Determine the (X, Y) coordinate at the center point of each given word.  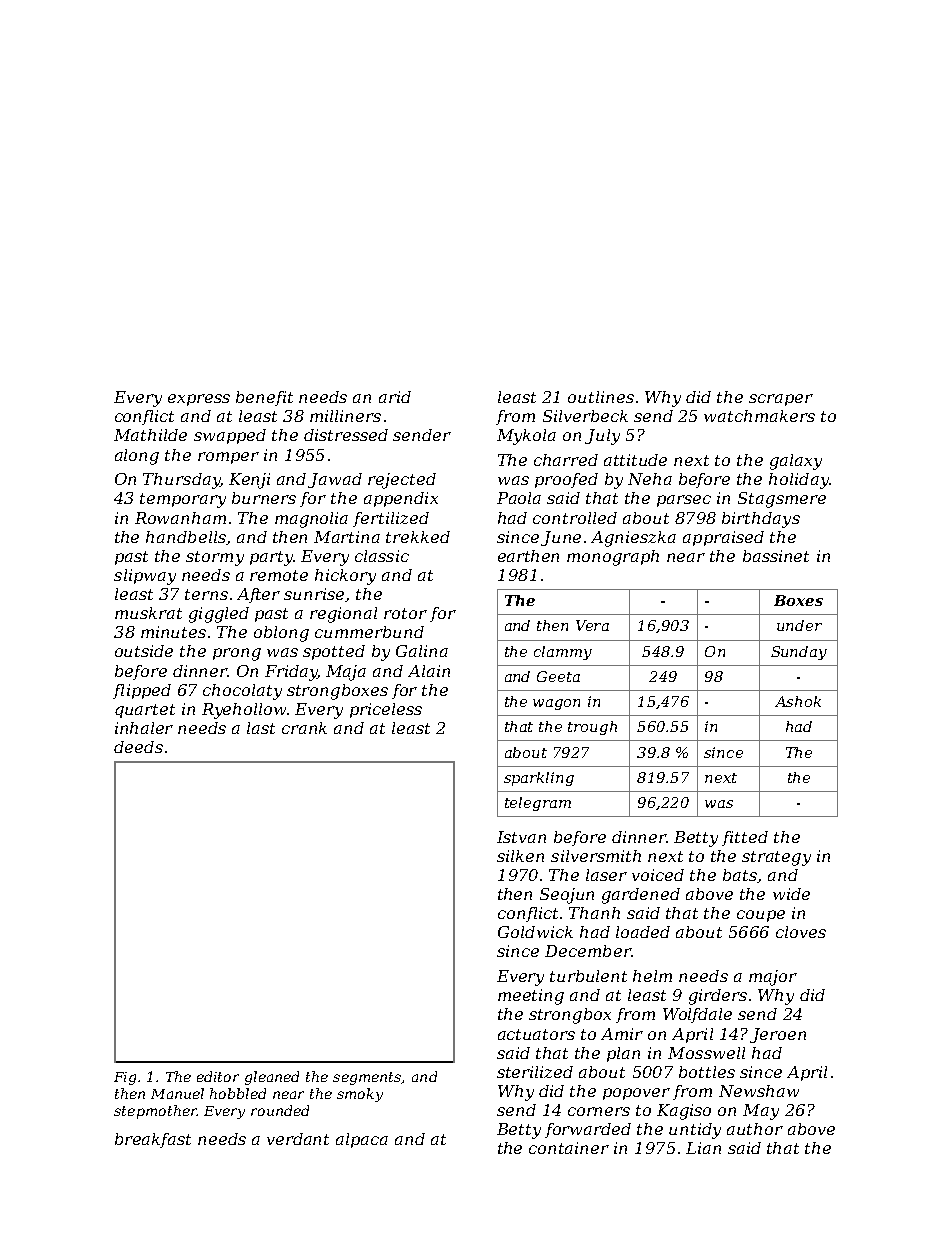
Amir (622, 1034)
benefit (264, 398)
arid (395, 397)
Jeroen (778, 1035)
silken (520, 856)
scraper (781, 400)
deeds (138, 747)
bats (740, 875)
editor (218, 1076)
